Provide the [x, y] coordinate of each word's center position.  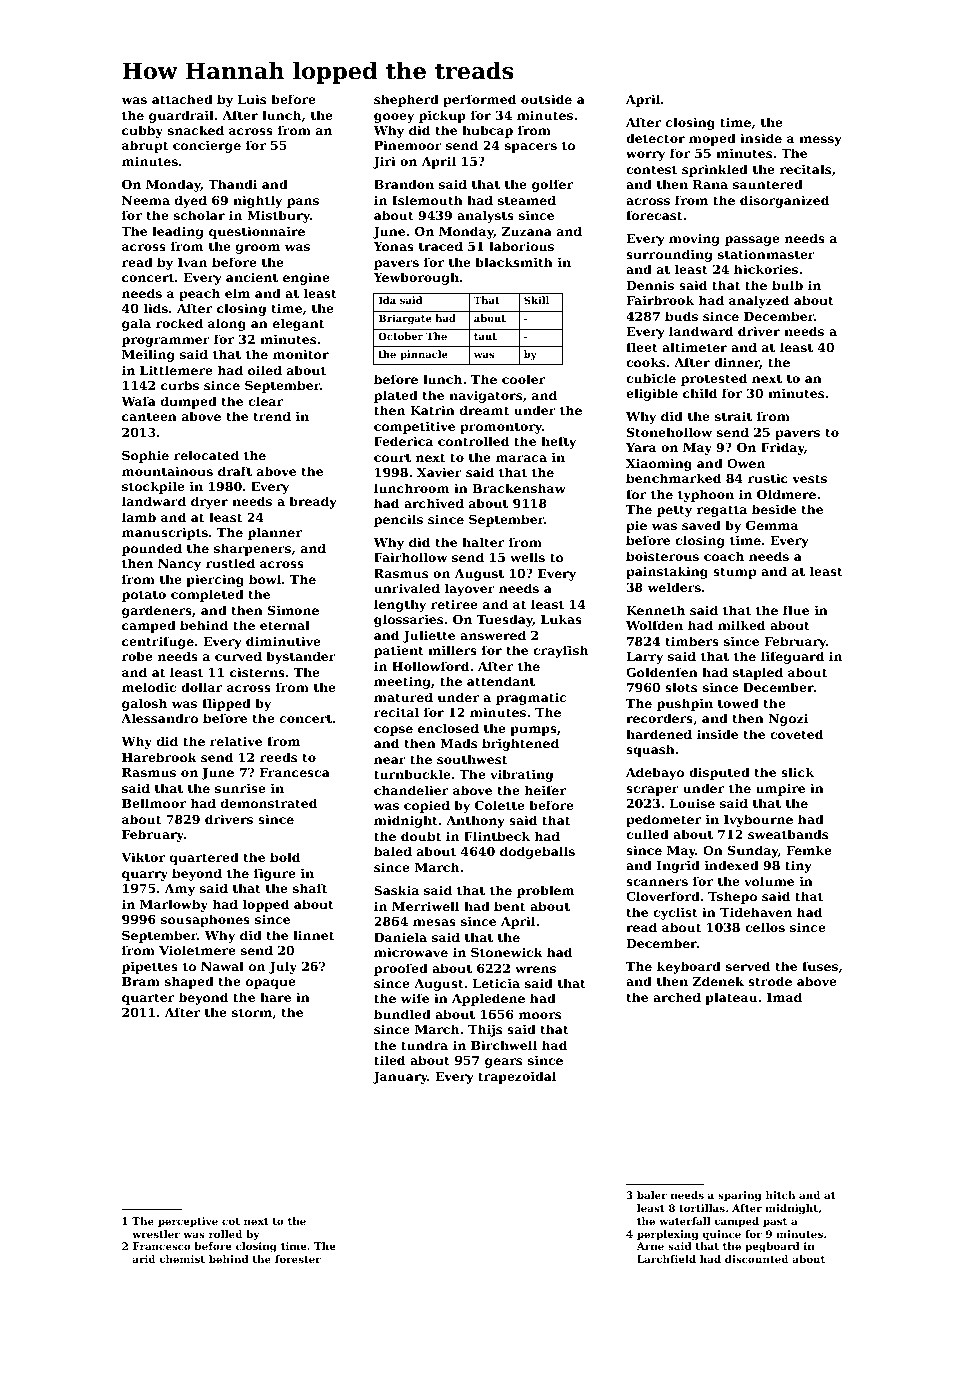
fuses [820, 966]
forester [298, 1259]
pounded [152, 549]
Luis [252, 99]
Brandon [404, 184]
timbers [692, 641]
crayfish [560, 651]
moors [540, 1015]
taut [485, 336]
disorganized [784, 201]
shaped [189, 982]
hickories [766, 269]
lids [156, 308]
